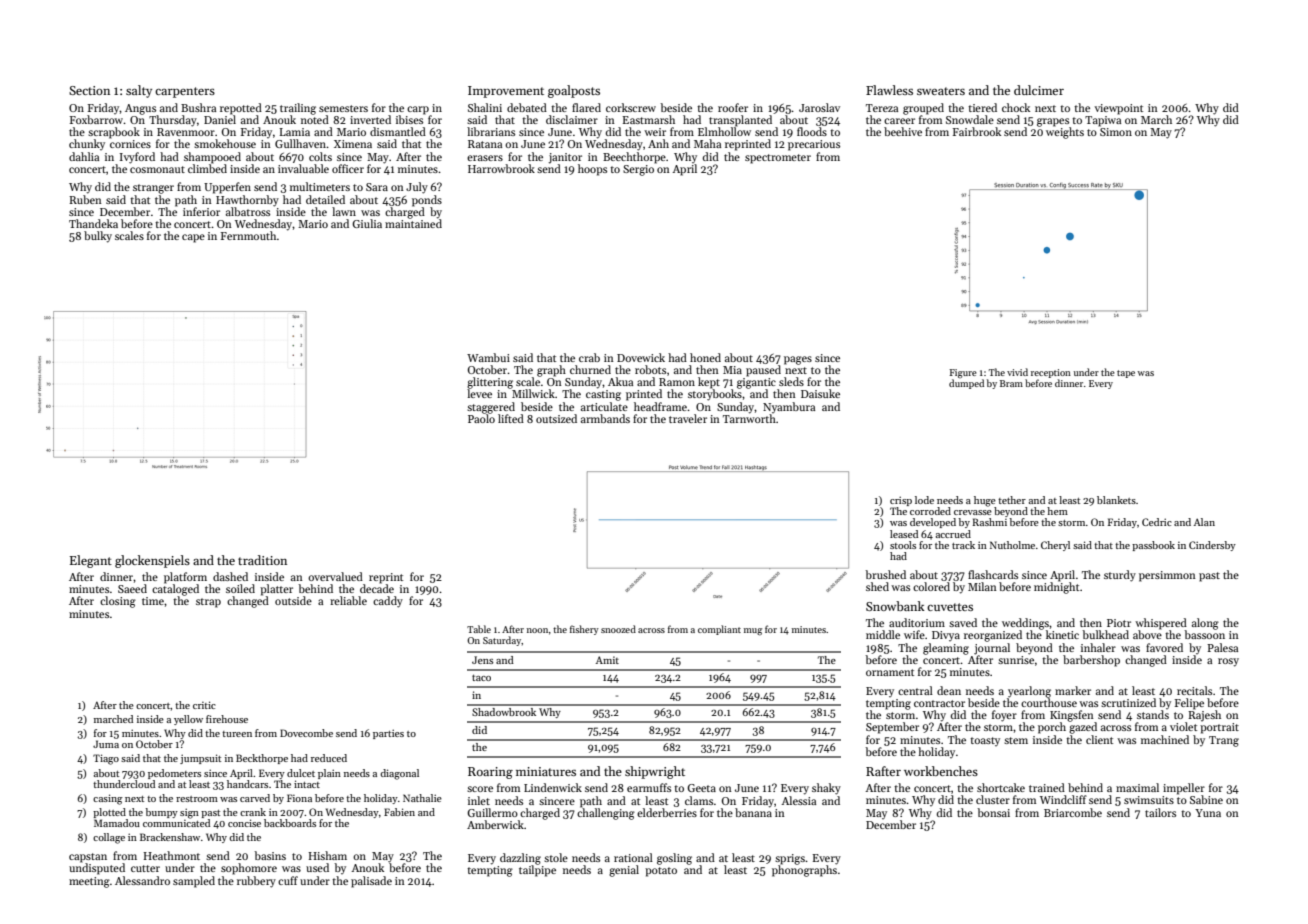  Describe the element at coordinates (479, 629) in the screenshot. I see `Table` at that location.
